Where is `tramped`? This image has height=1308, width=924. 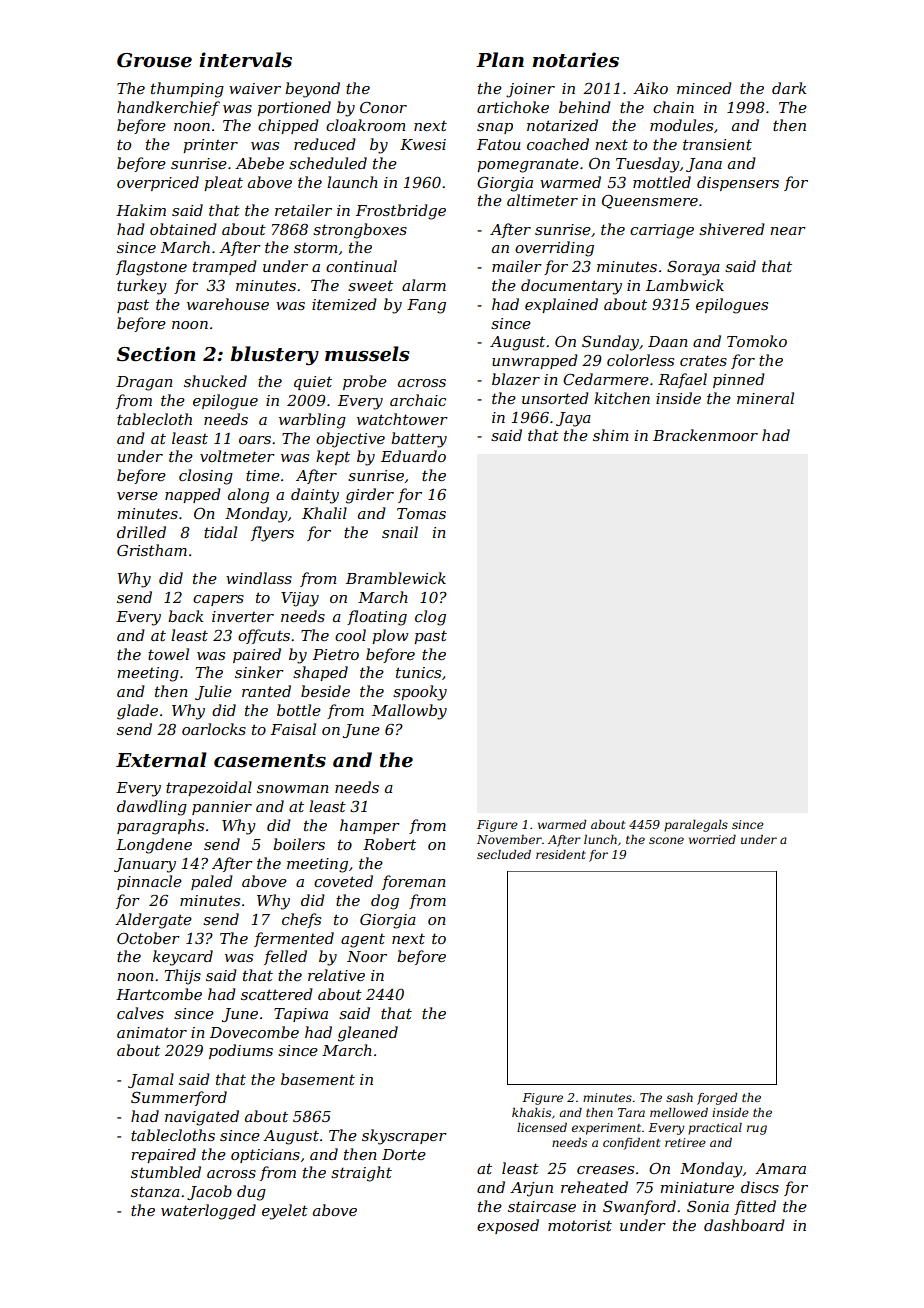 tramped is located at coordinates (225, 267).
